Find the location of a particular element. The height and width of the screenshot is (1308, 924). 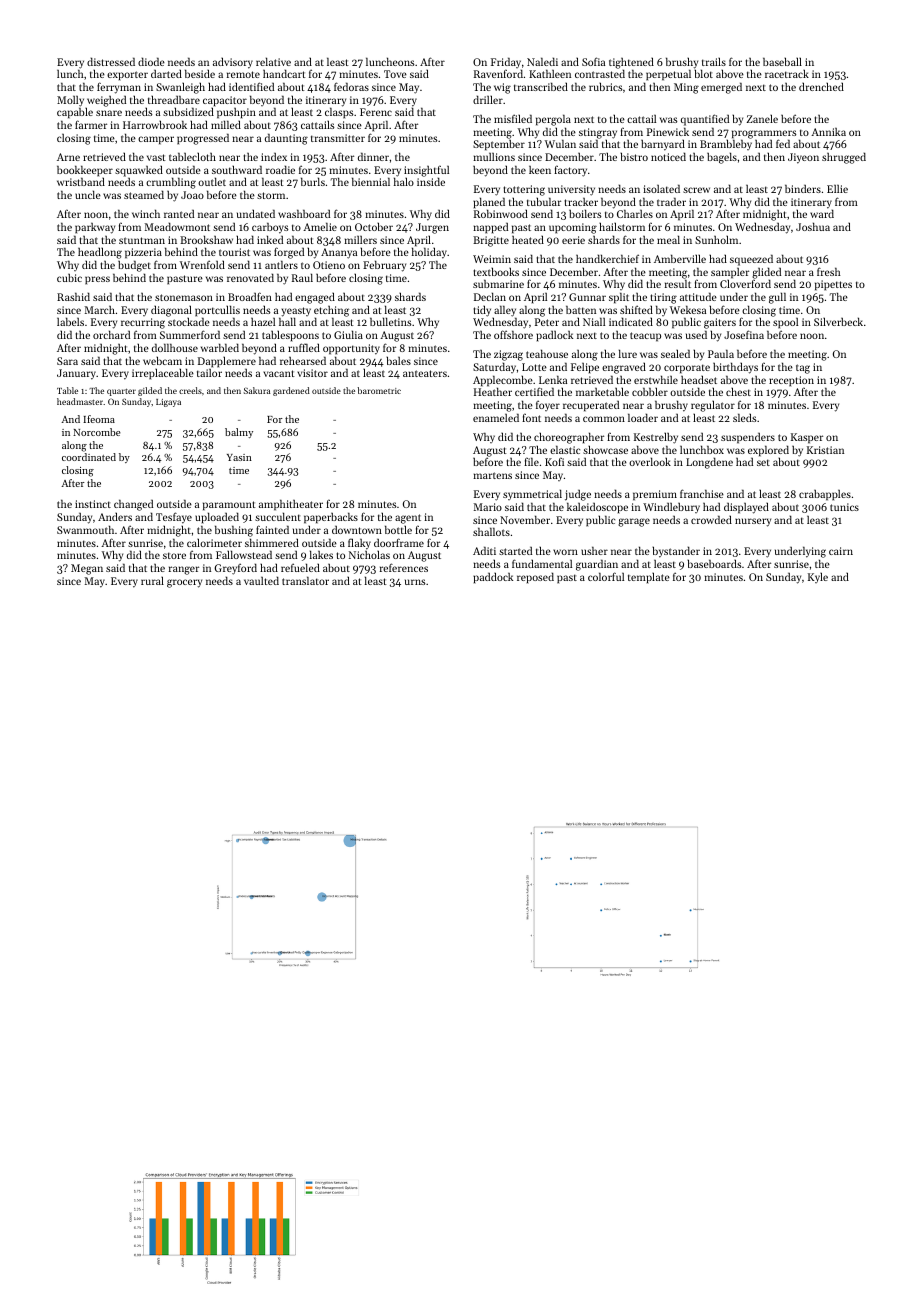

snare is located at coordinates (109, 113).
